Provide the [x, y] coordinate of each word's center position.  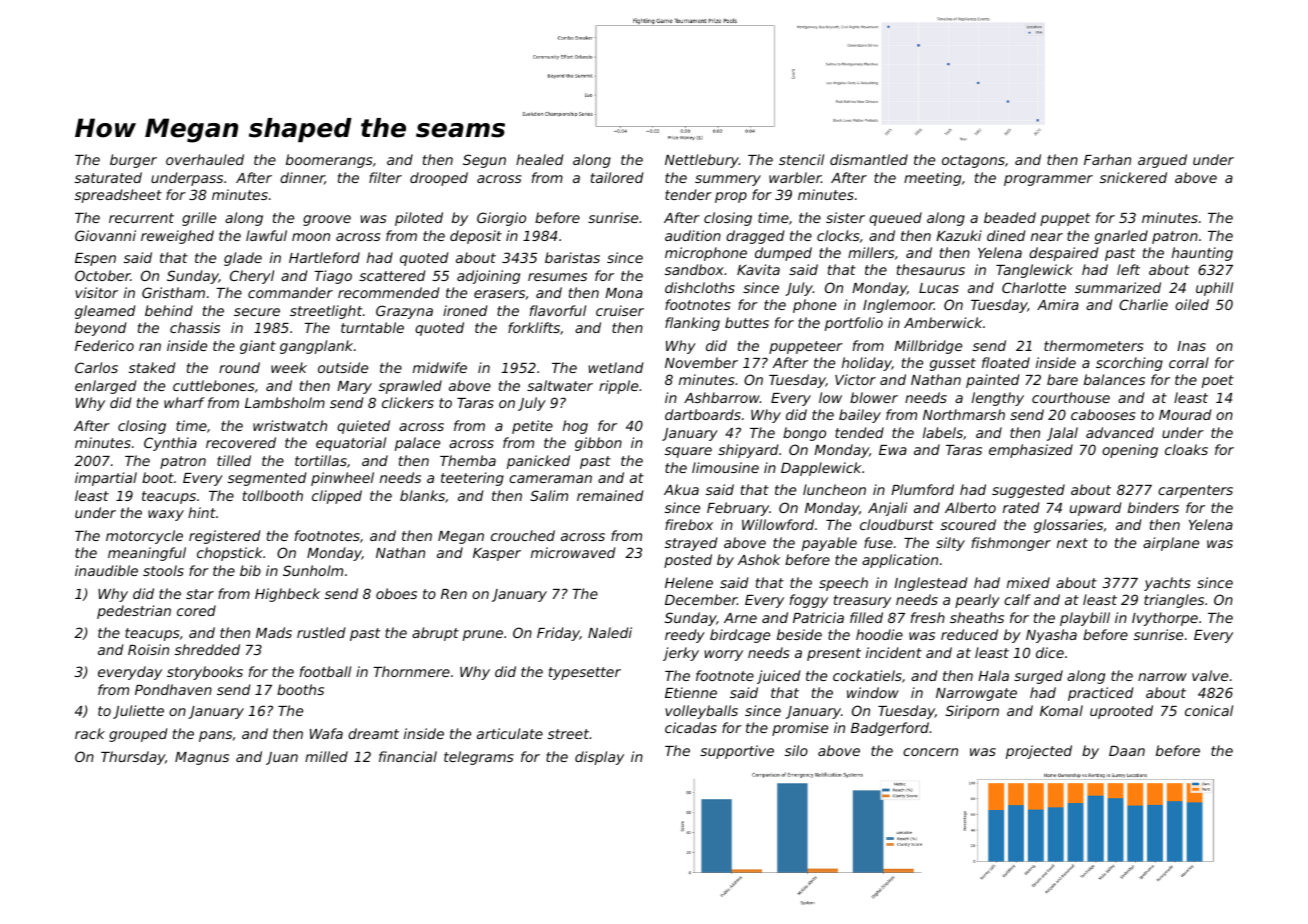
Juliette [138, 712]
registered [224, 537]
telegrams [478, 758]
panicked [538, 462]
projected [1039, 752]
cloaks [1186, 449]
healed [539, 159]
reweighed [177, 237]
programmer [1048, 180]
